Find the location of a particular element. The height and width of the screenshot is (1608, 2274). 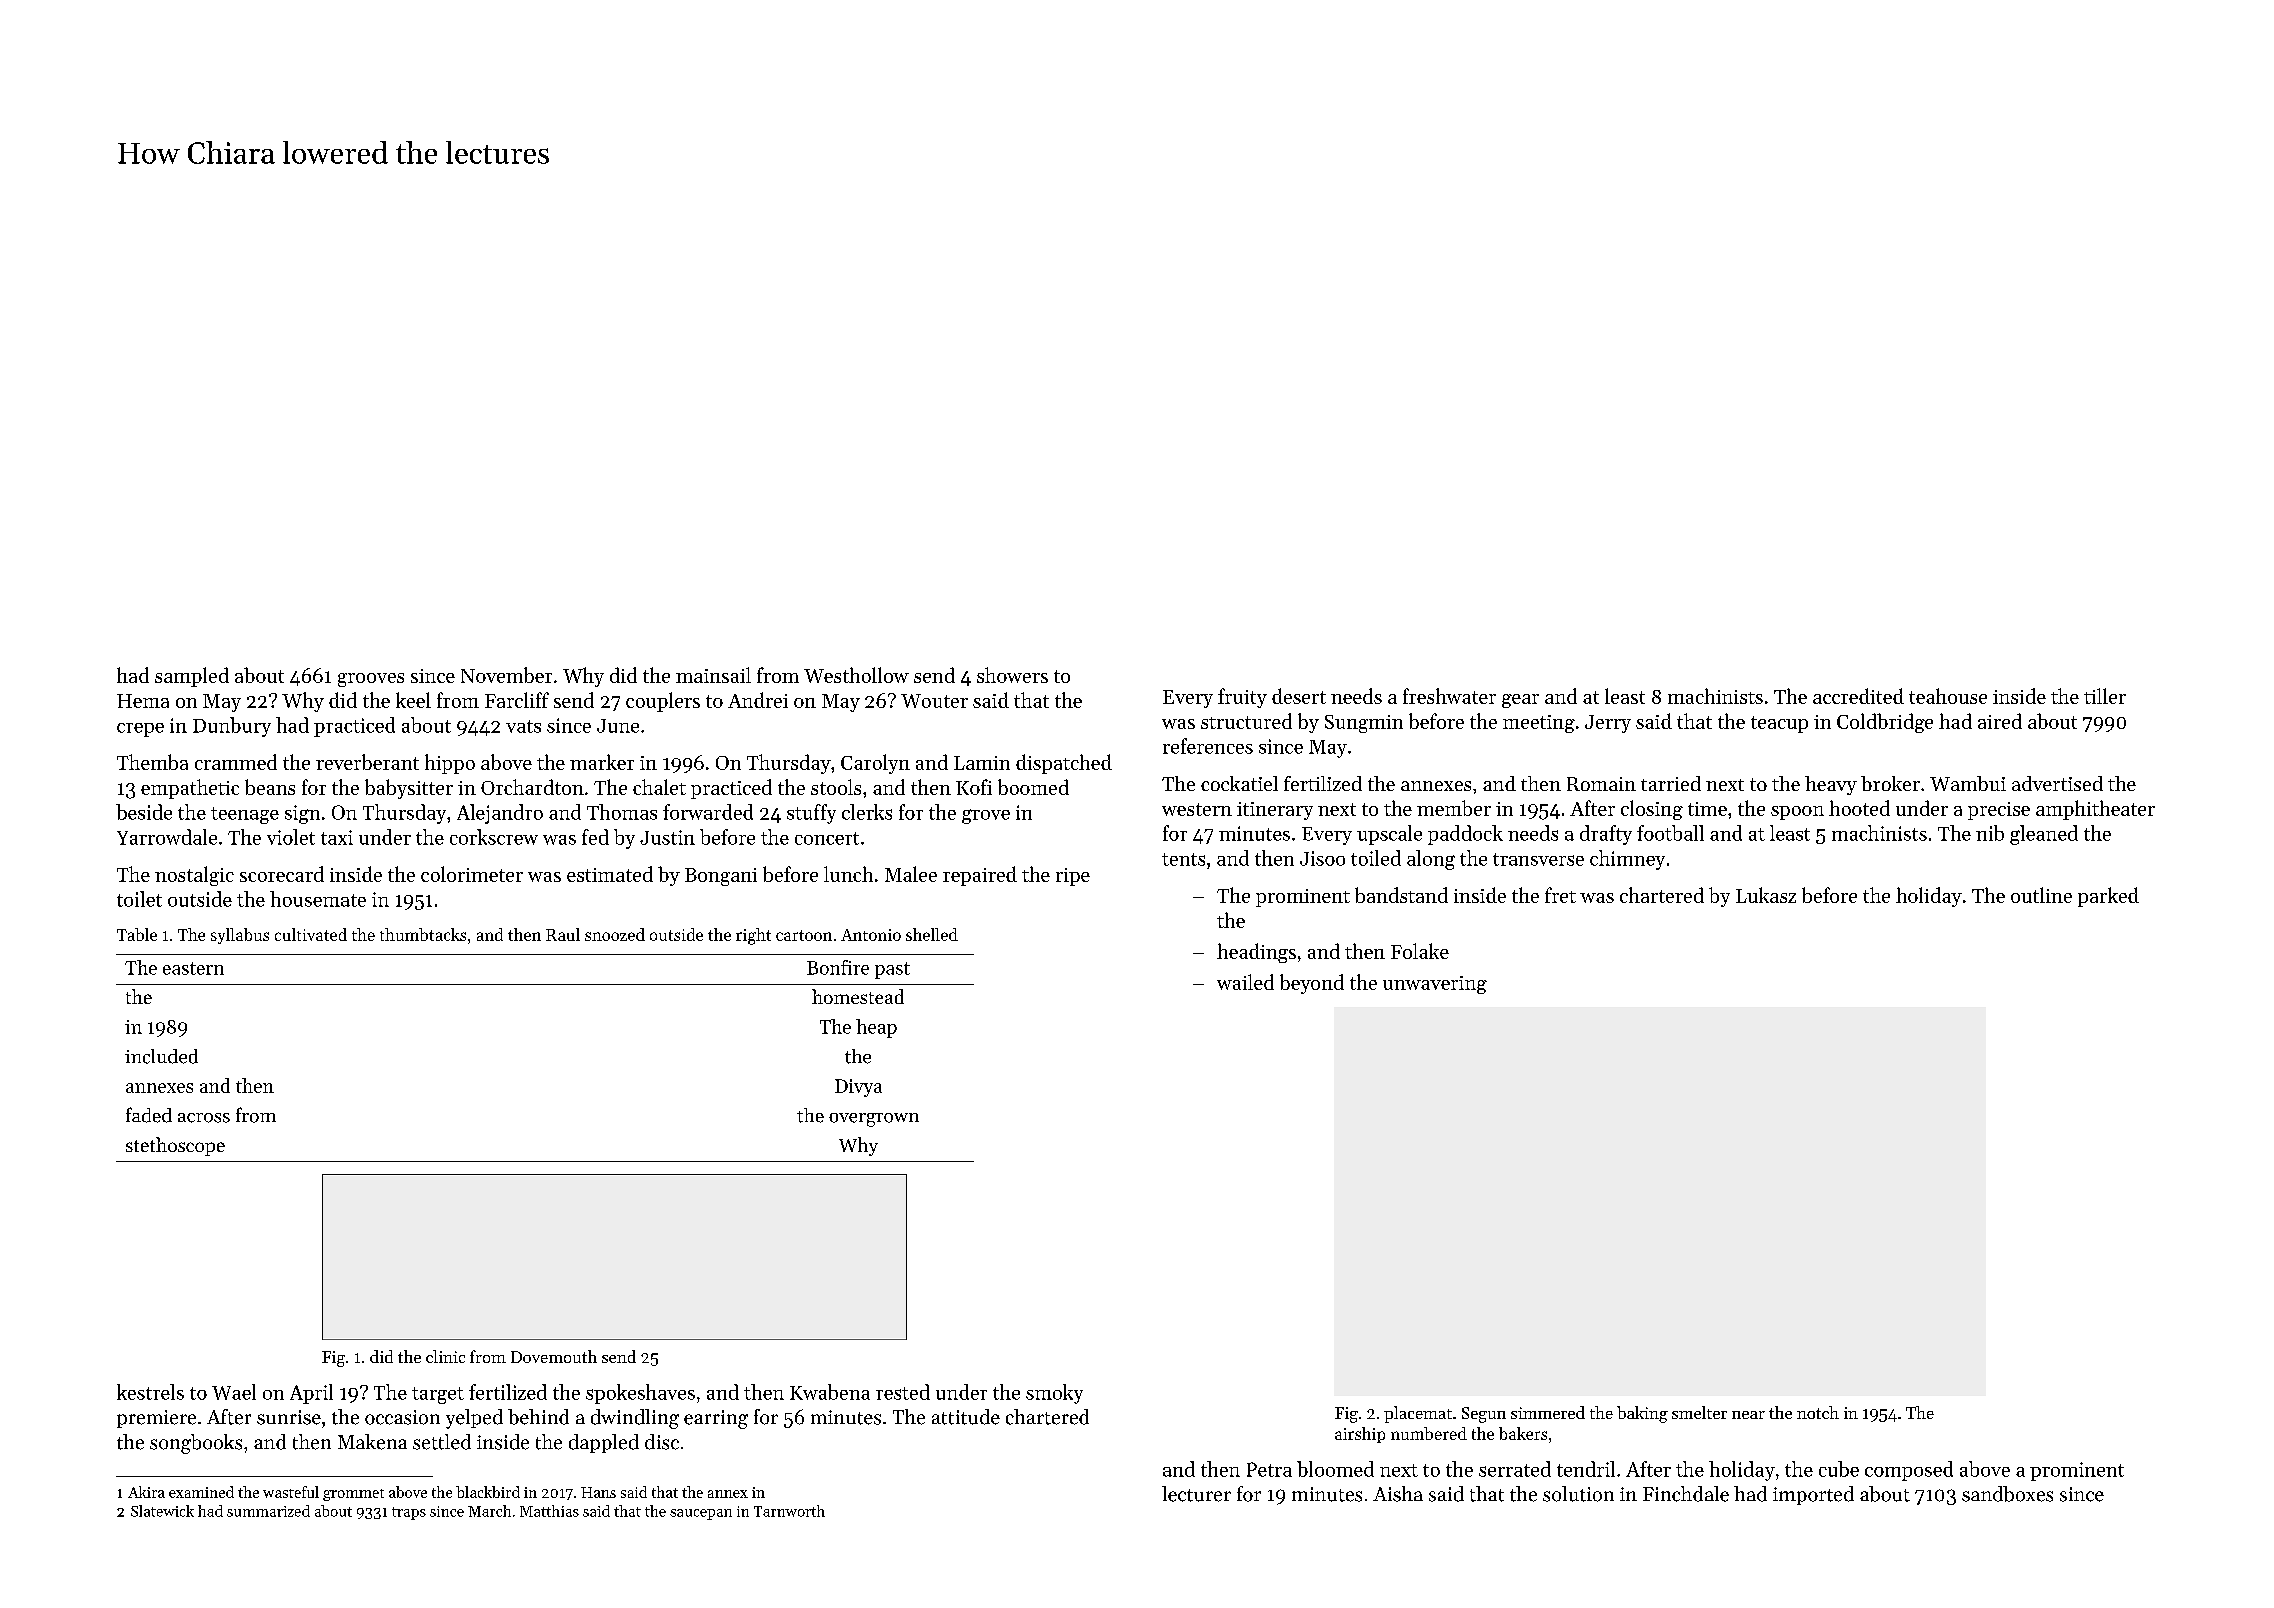

gear is located at coordinates (1520, 701).
